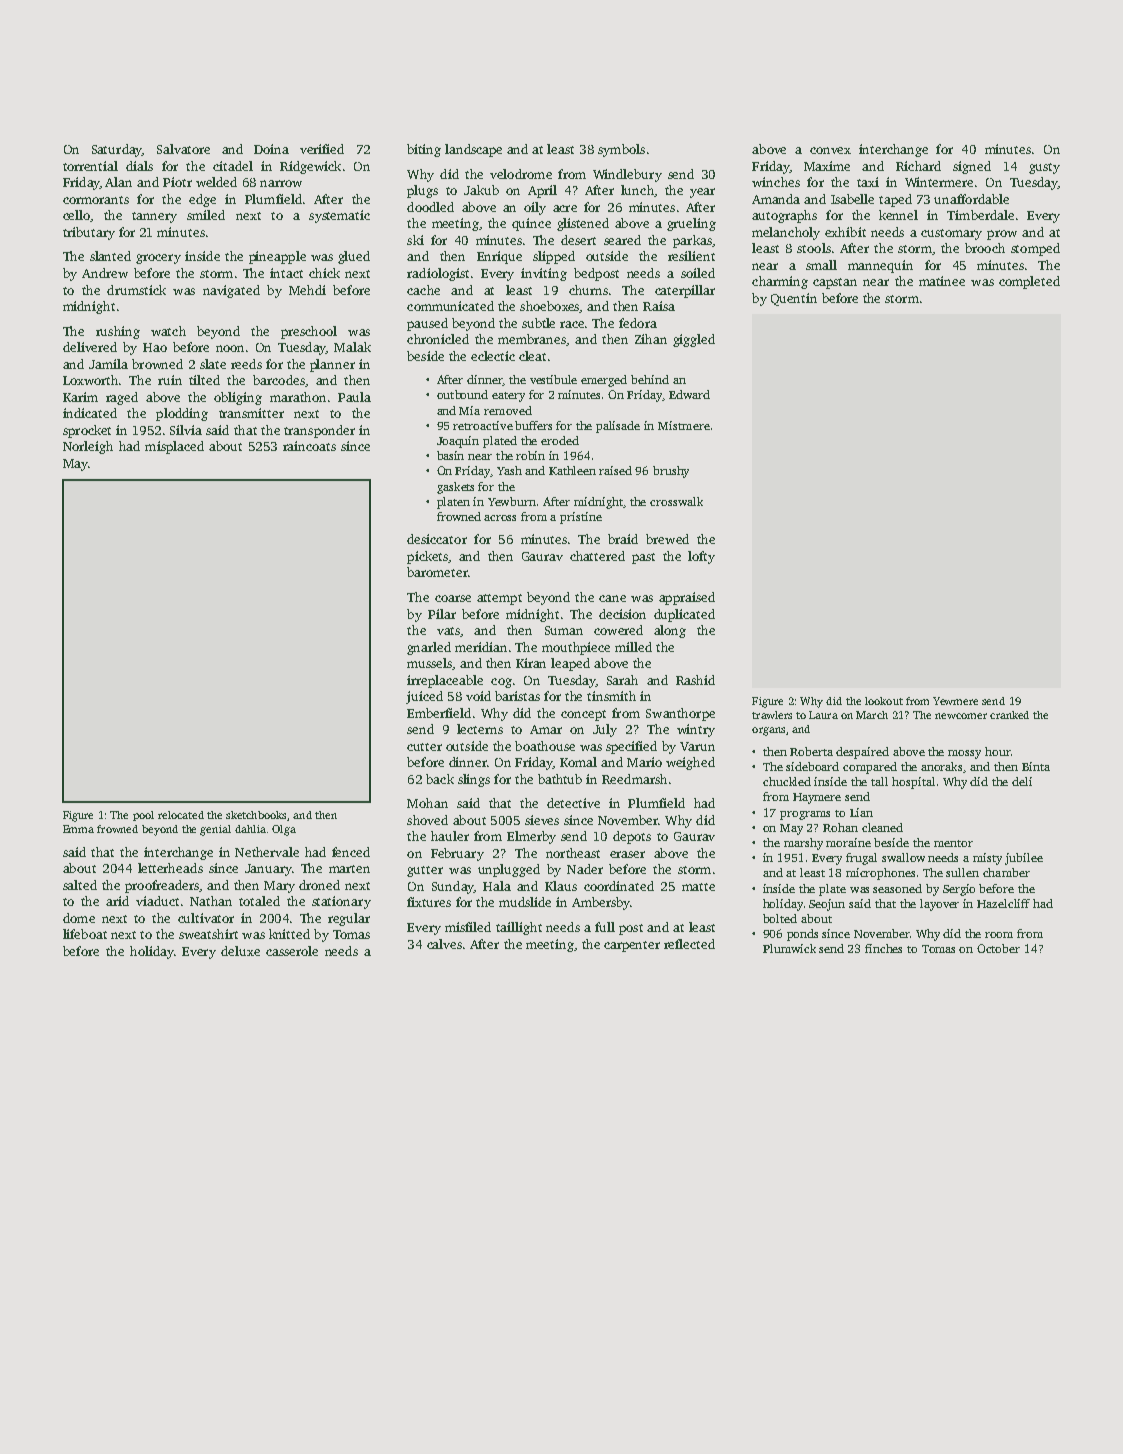 This page has width=1123, height=1454. I want to click on Amar, so click(546, 729).
